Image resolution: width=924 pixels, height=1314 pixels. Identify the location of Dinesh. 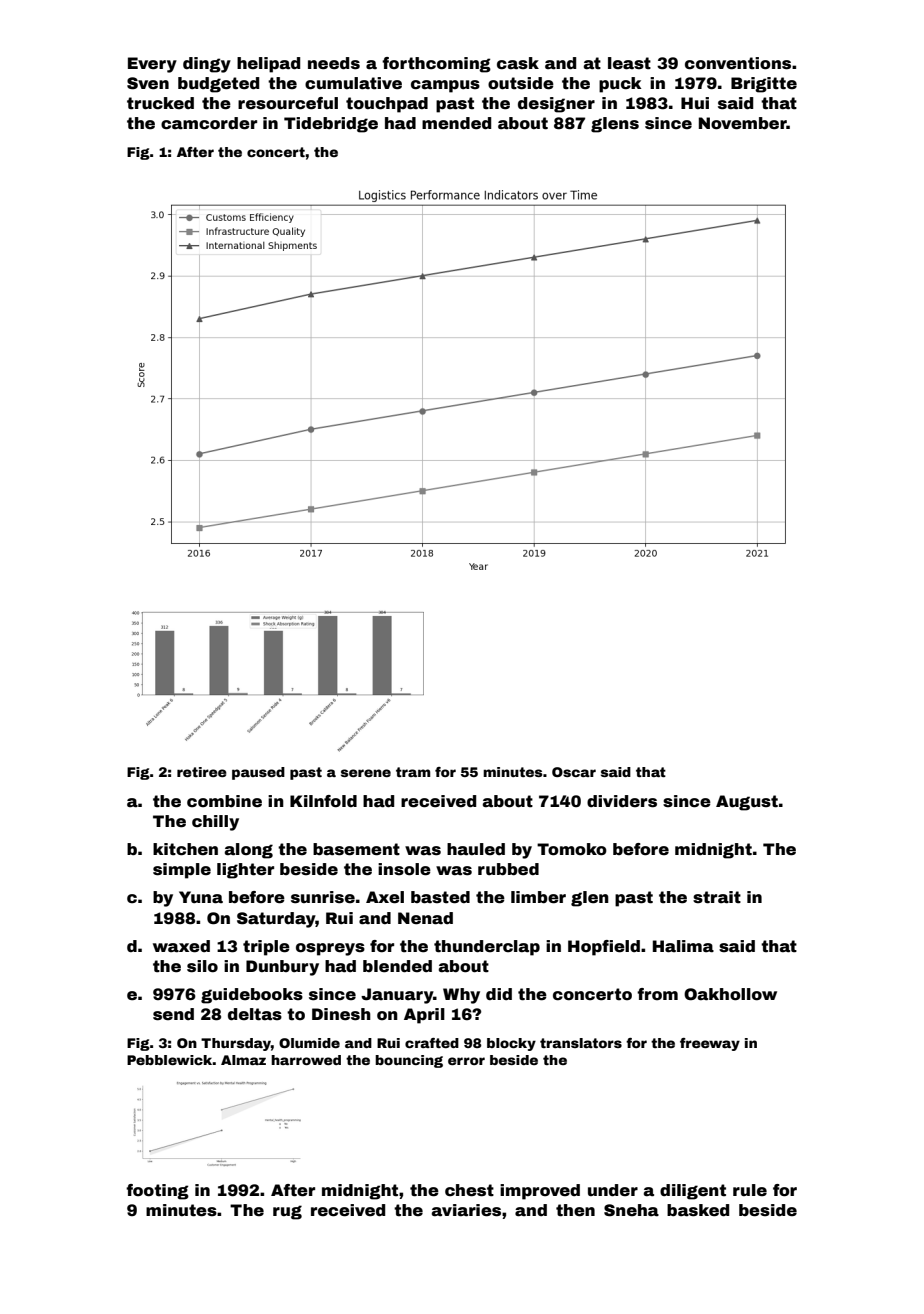
(341, 1014).
